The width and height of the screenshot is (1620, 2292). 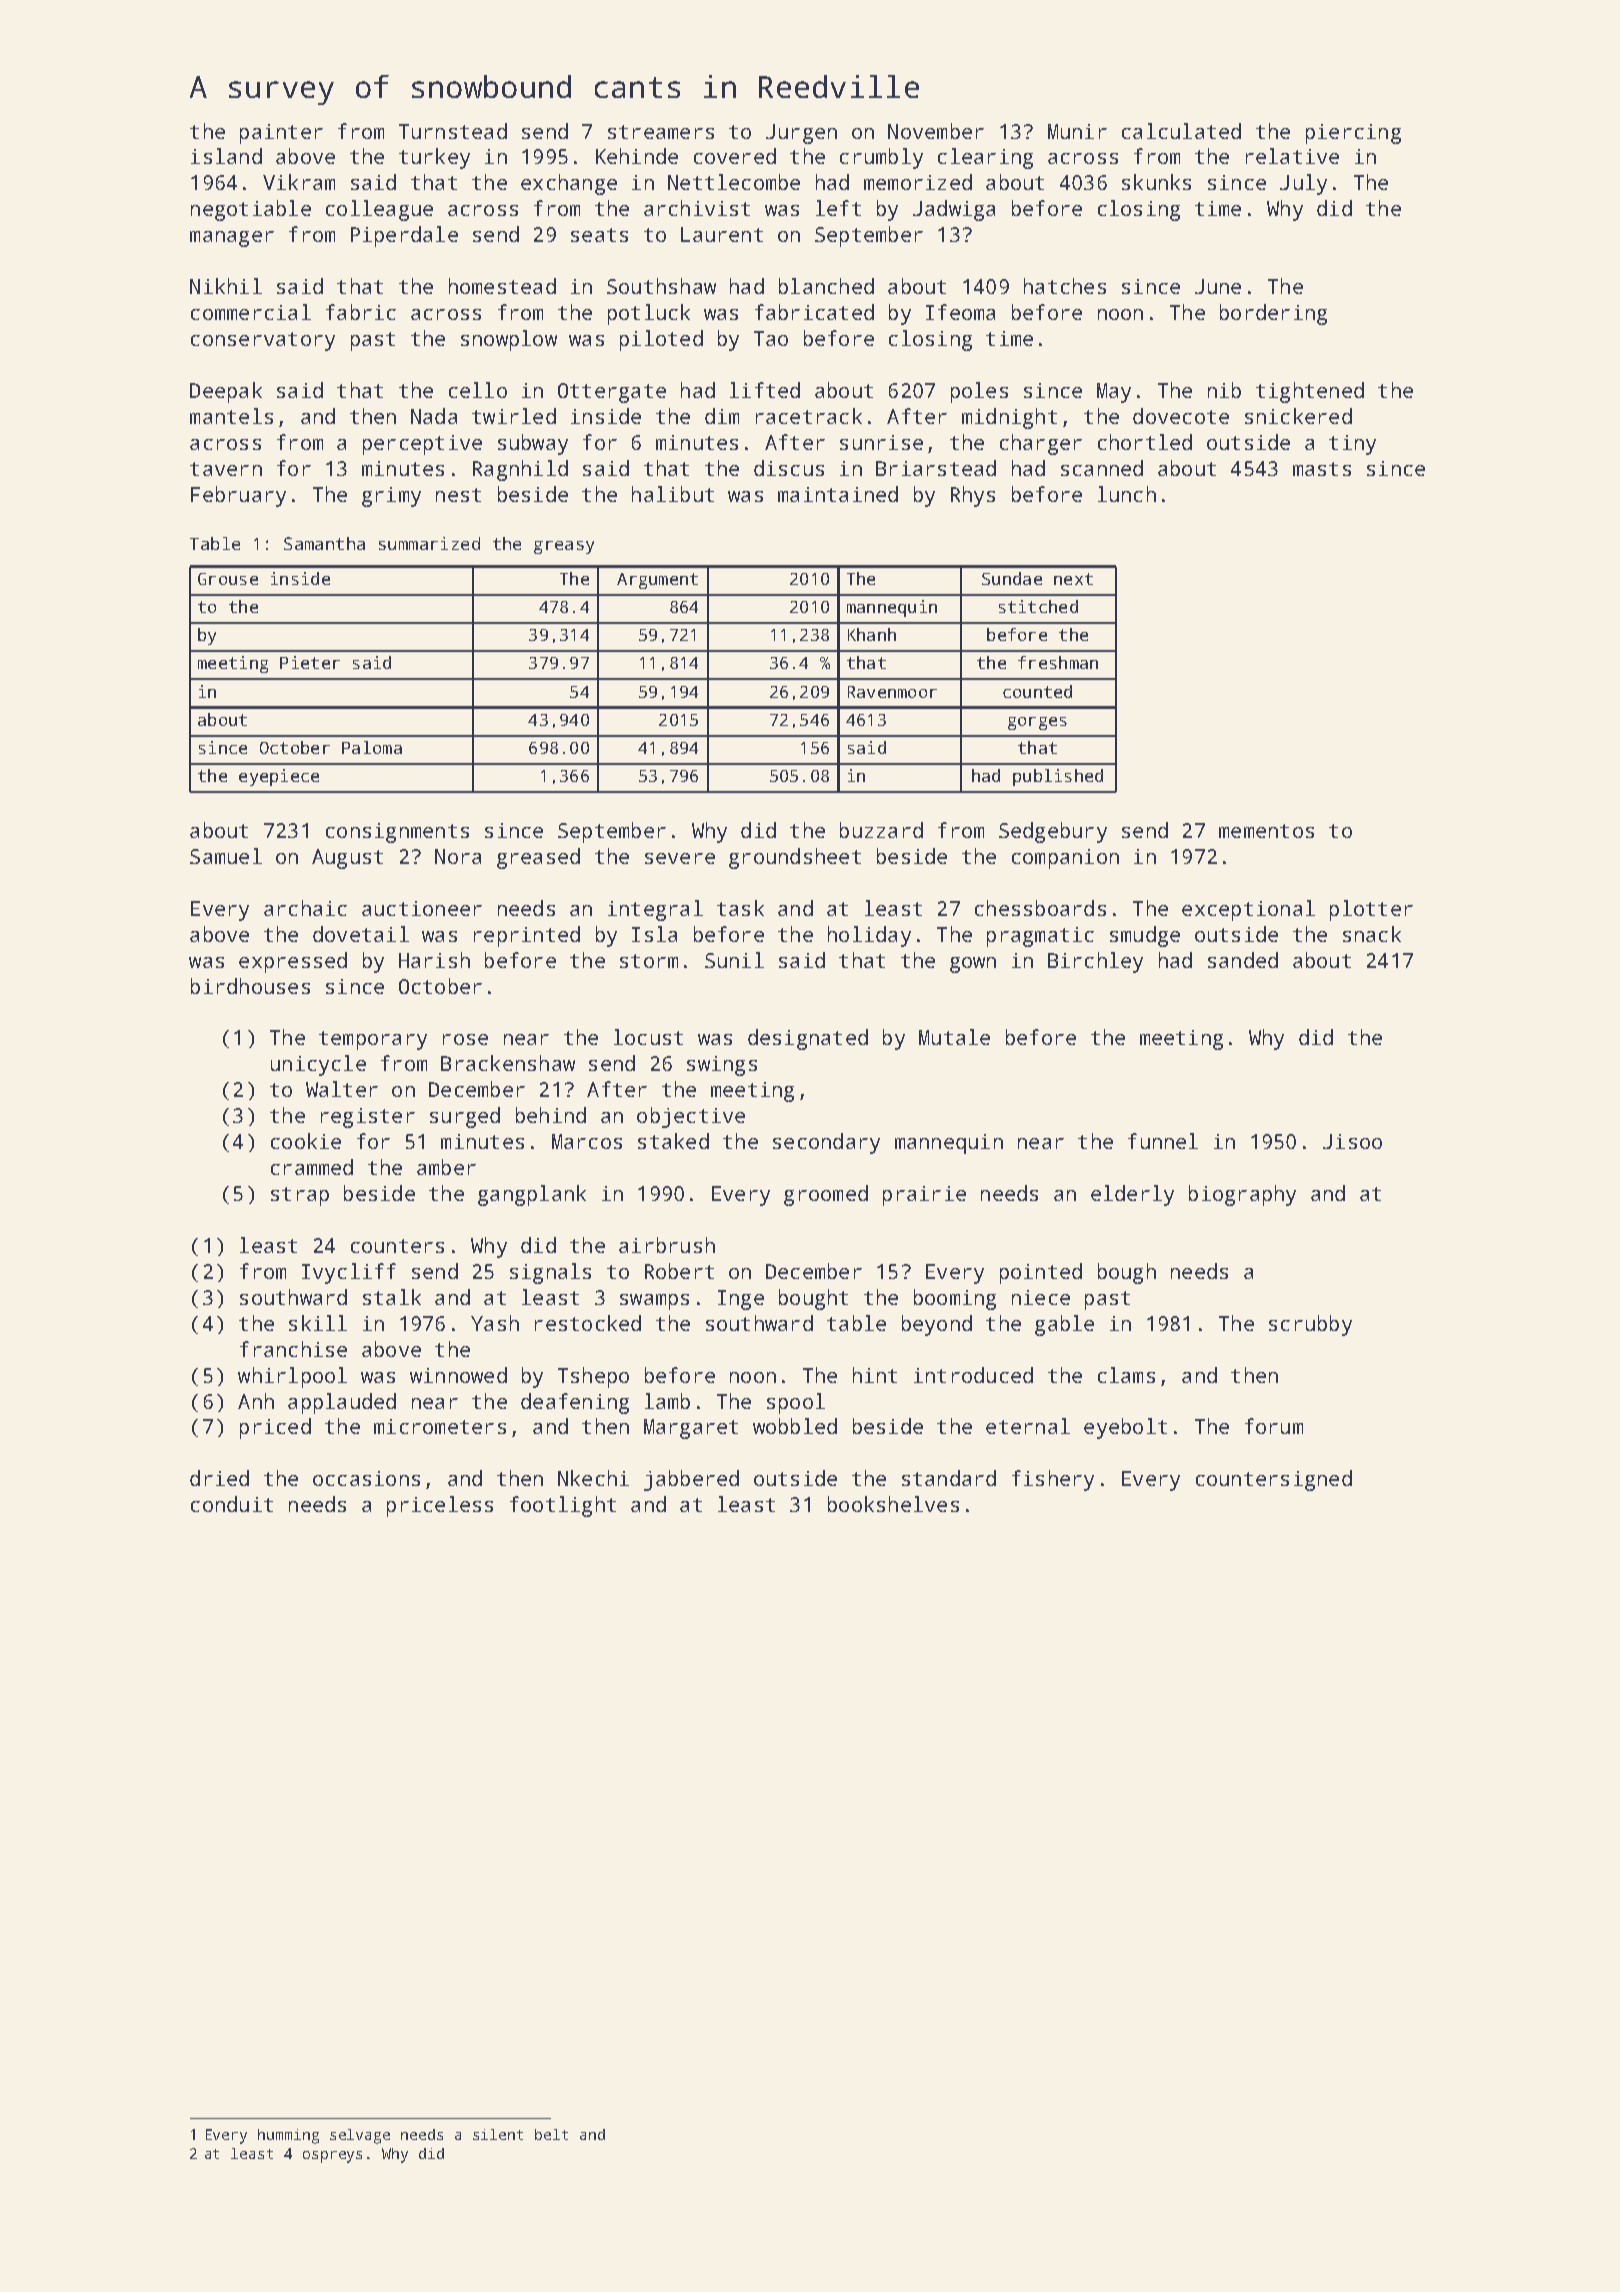 What do you see at coordinates (1058, 777) in the screenshot?
I see `published` at bounding box center [1058, 777].
